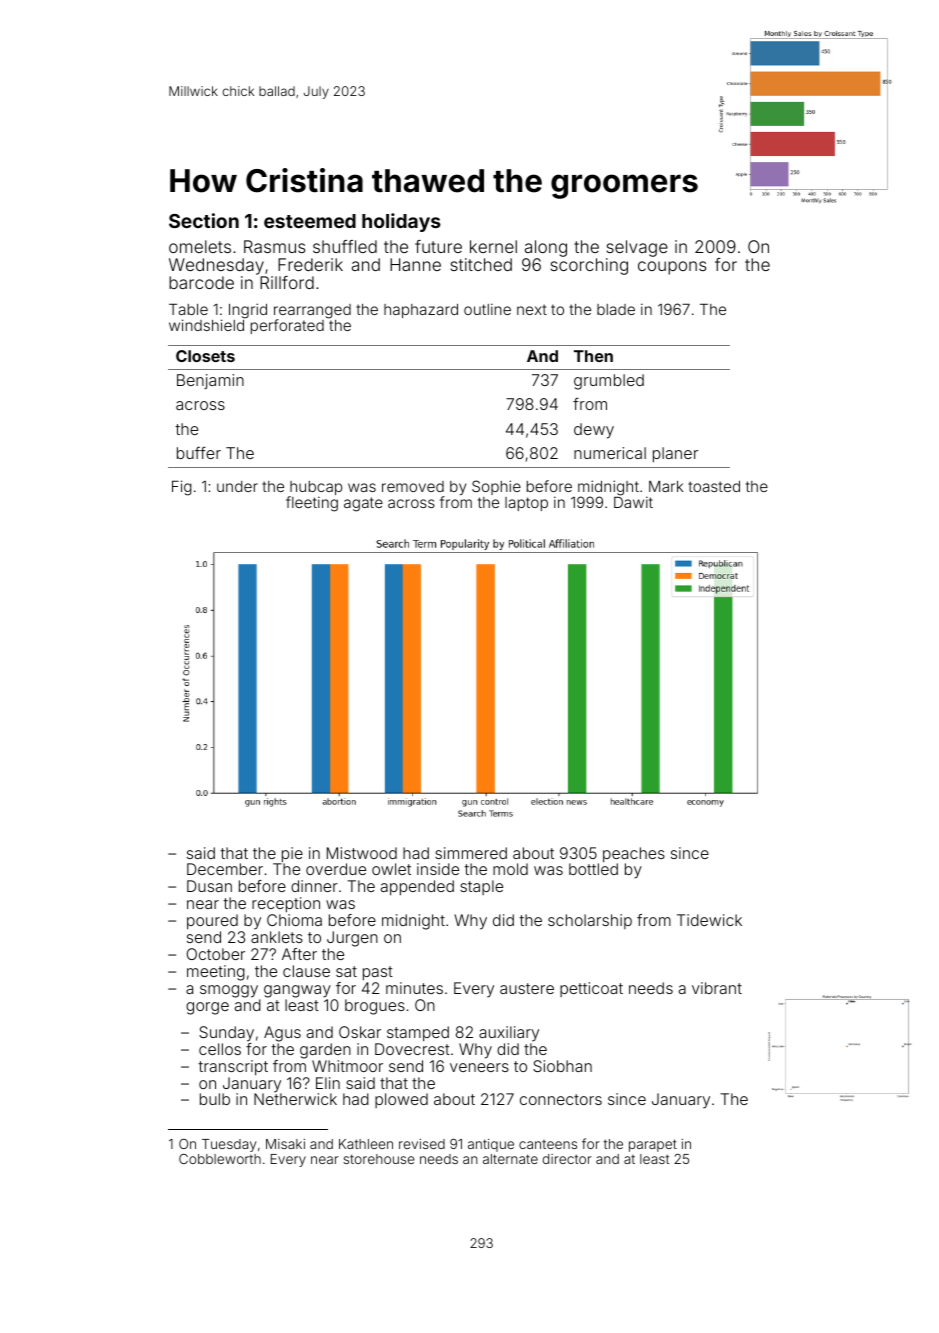  I want to click on windshield, so click(206, 325).
